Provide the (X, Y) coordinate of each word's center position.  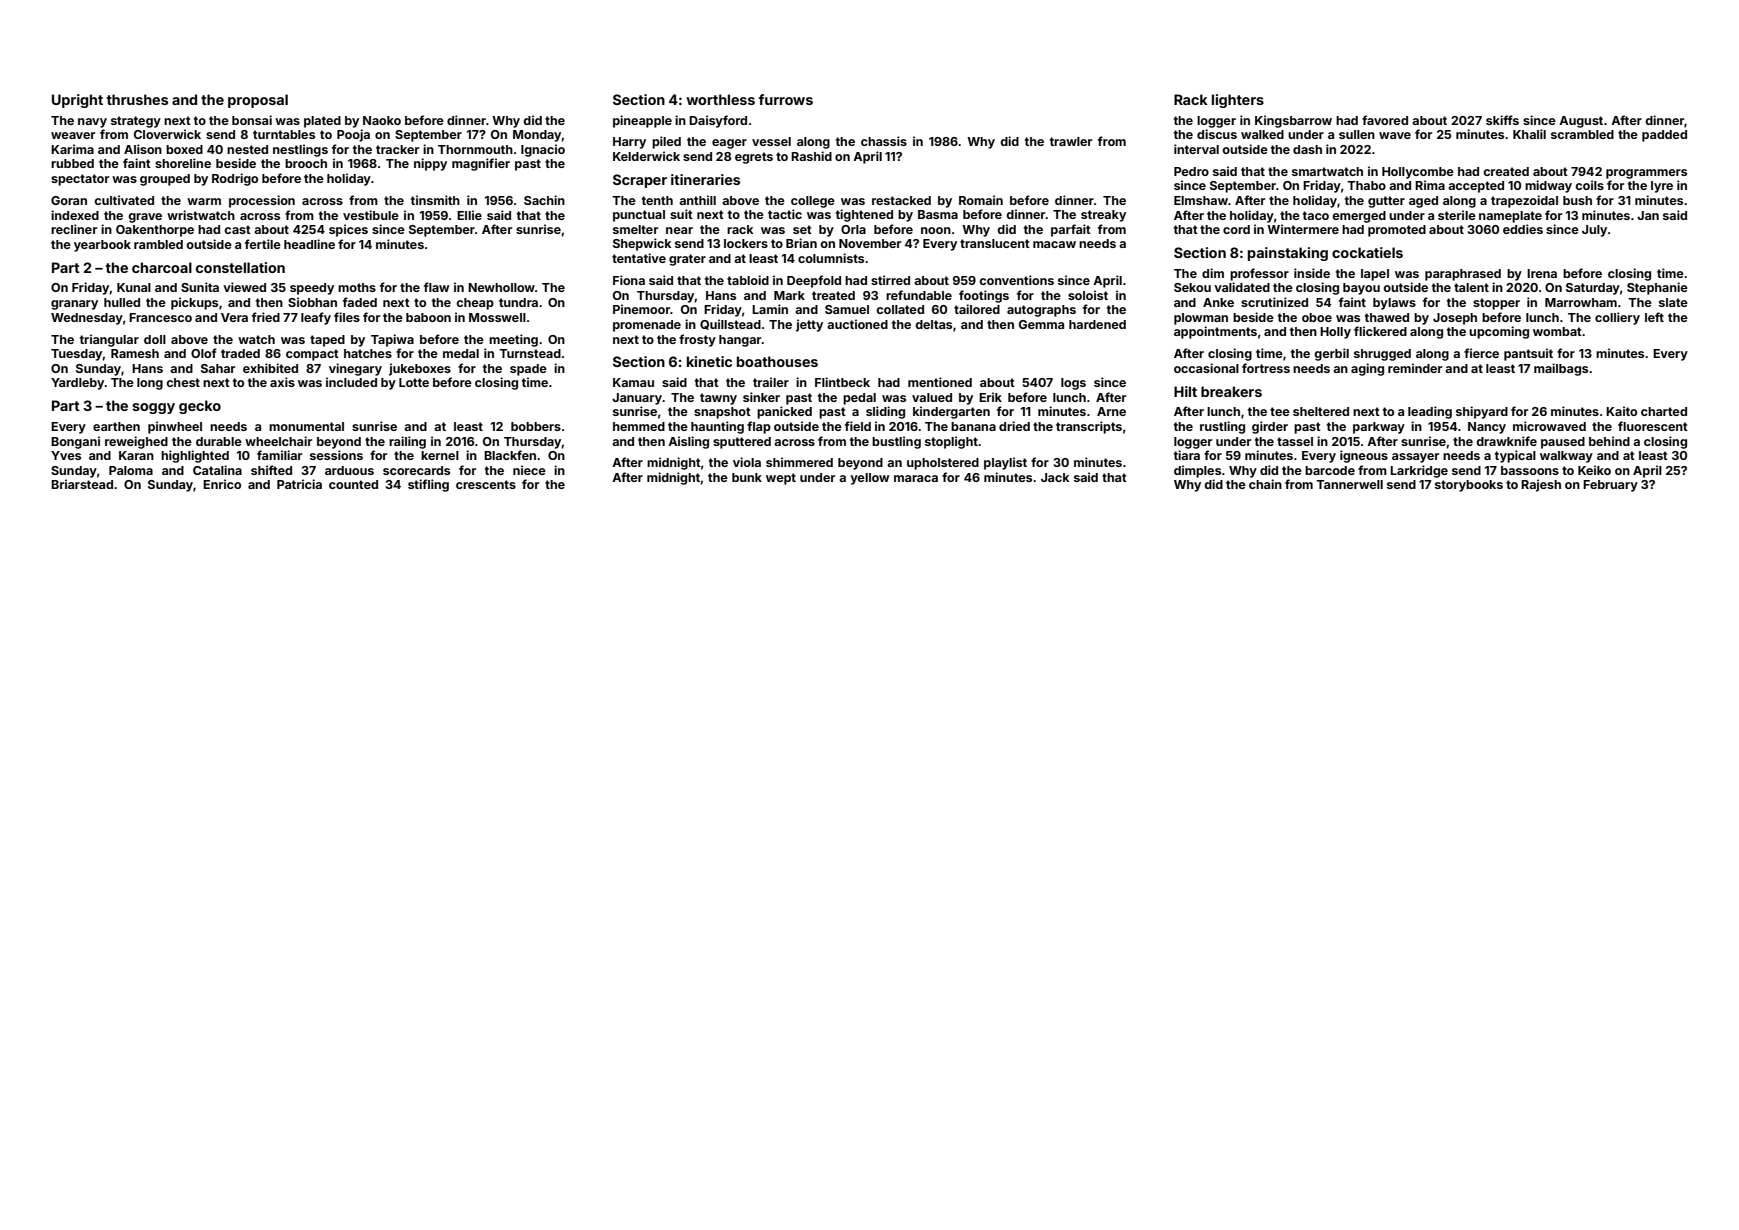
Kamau (633, 382)
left (1654, 317)
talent (1471, 287)
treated (833, 295)
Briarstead (82, 484)
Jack (1055, 477)
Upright (77, 101)
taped (327, 341)
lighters (1238, 101)
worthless (720, 99)
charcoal (162, 267)
